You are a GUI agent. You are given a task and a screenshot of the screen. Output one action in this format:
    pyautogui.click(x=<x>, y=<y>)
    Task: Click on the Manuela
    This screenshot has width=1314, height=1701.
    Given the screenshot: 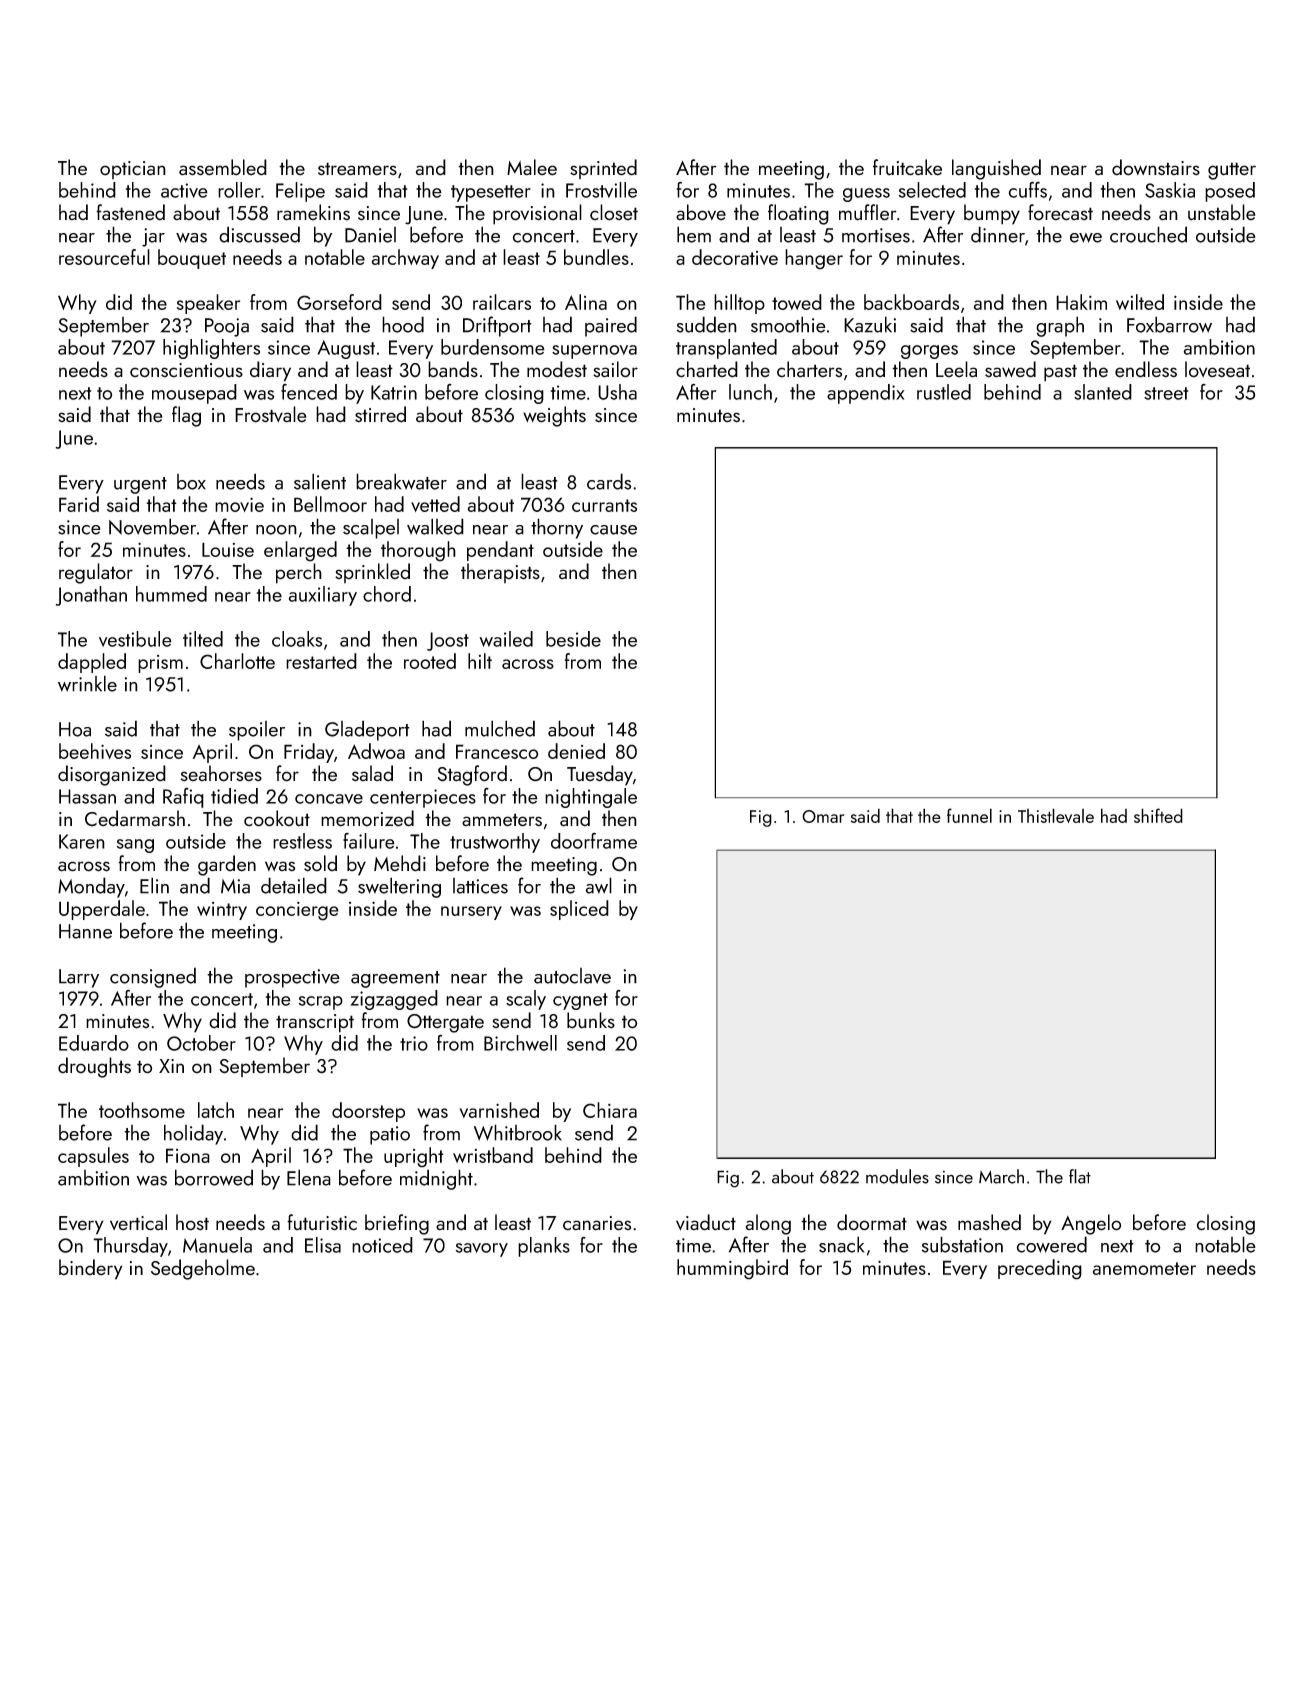 What is the action you would take?
    pyautogui.click(x=217, y=1245)
